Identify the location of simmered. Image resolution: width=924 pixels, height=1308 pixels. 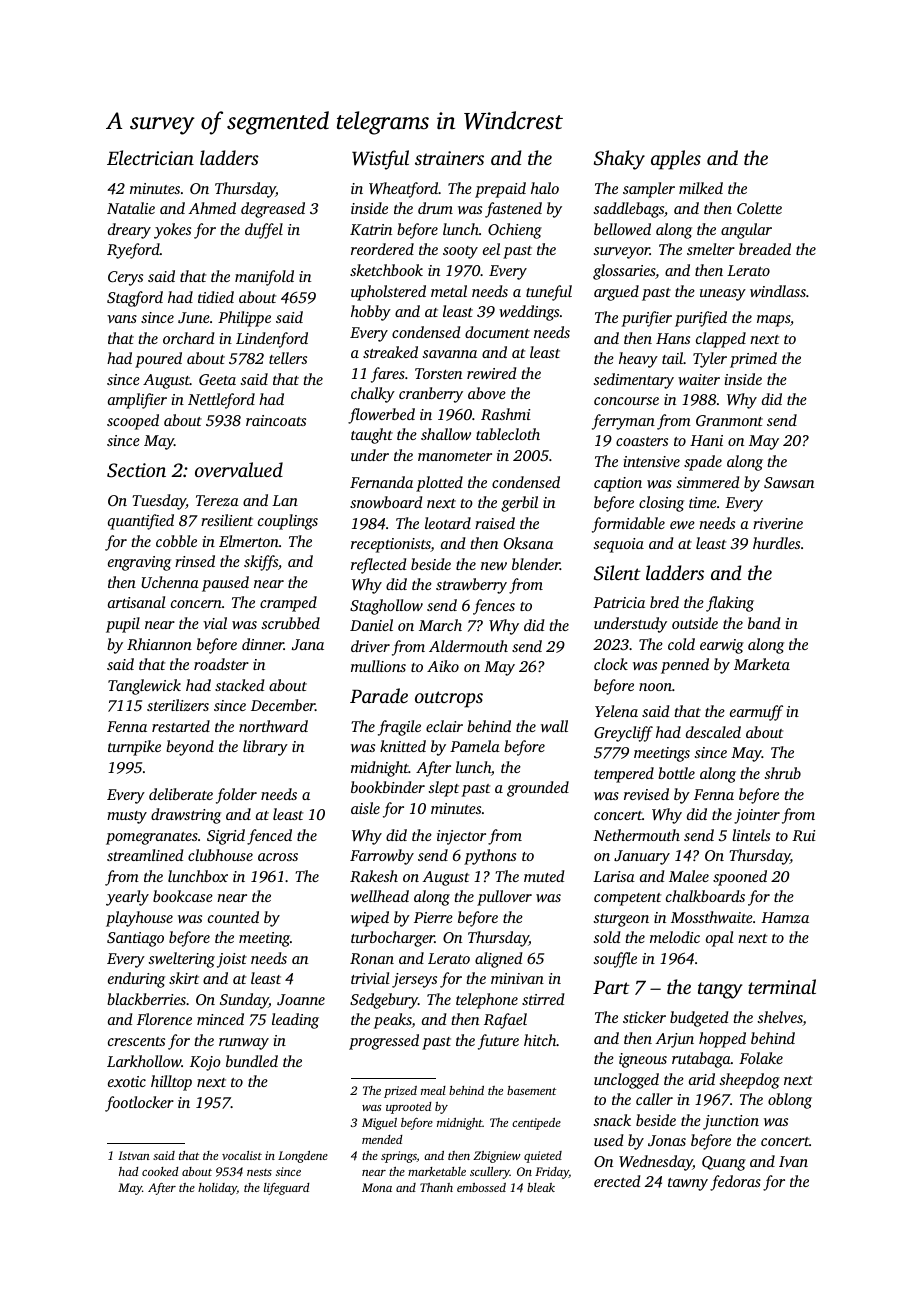
(708, 482).
